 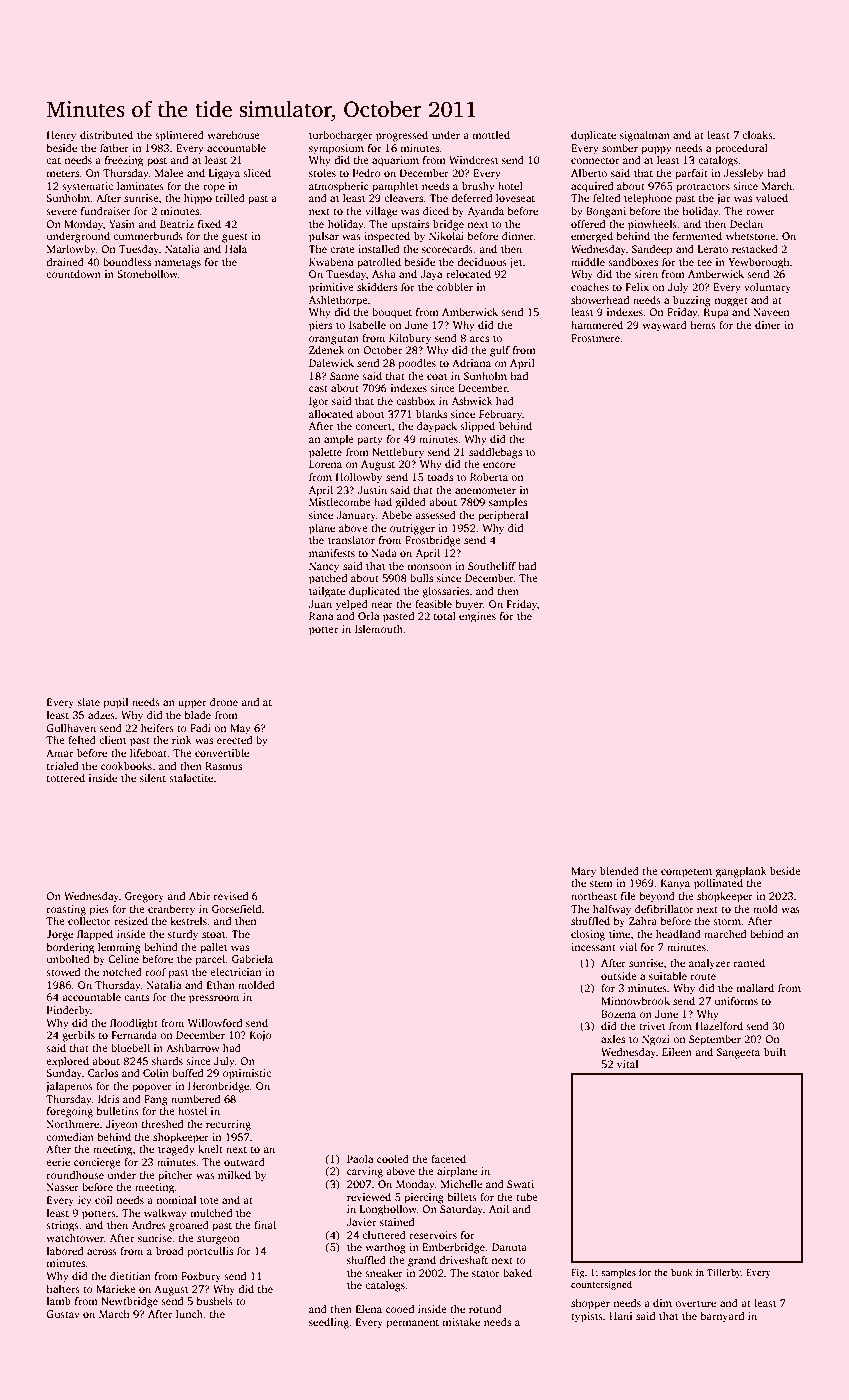 What do you see at coordinates (741, 872) in the screenshot?
I see `gangplank` at bounding box center [741, 872].
